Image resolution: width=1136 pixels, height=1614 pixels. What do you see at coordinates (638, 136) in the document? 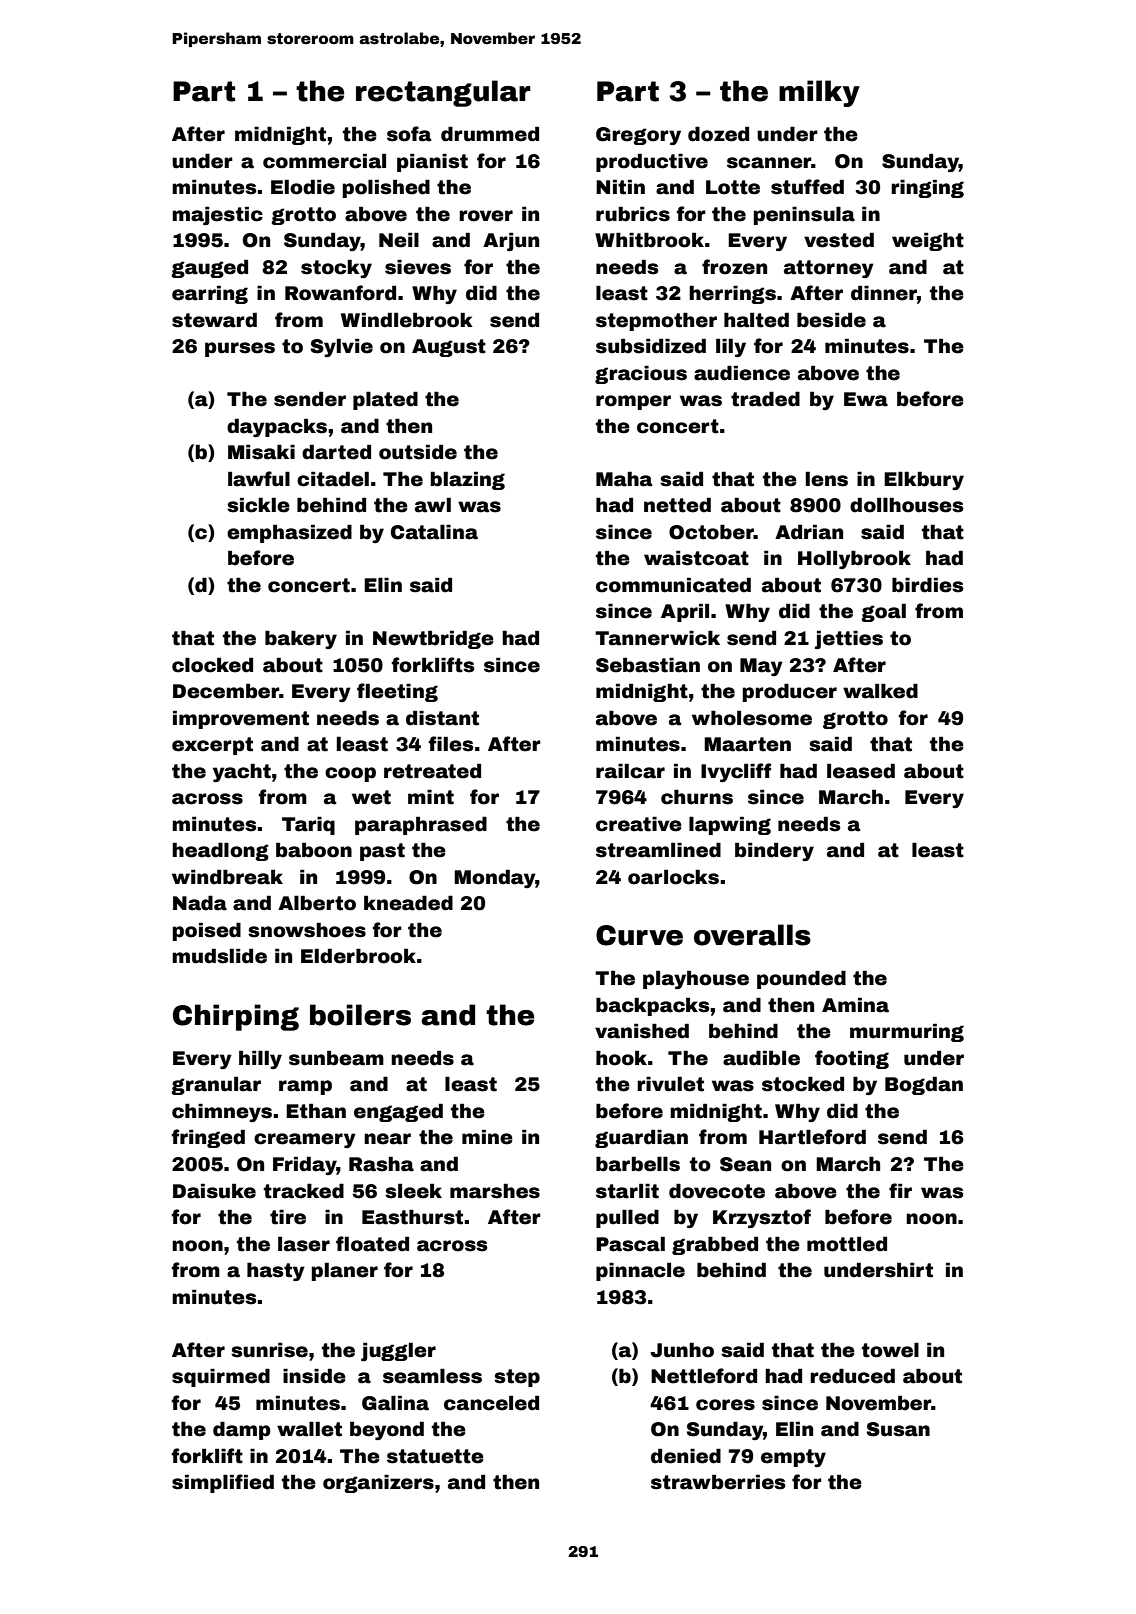
I see `Gregory` at bounding box center [638, 136].
